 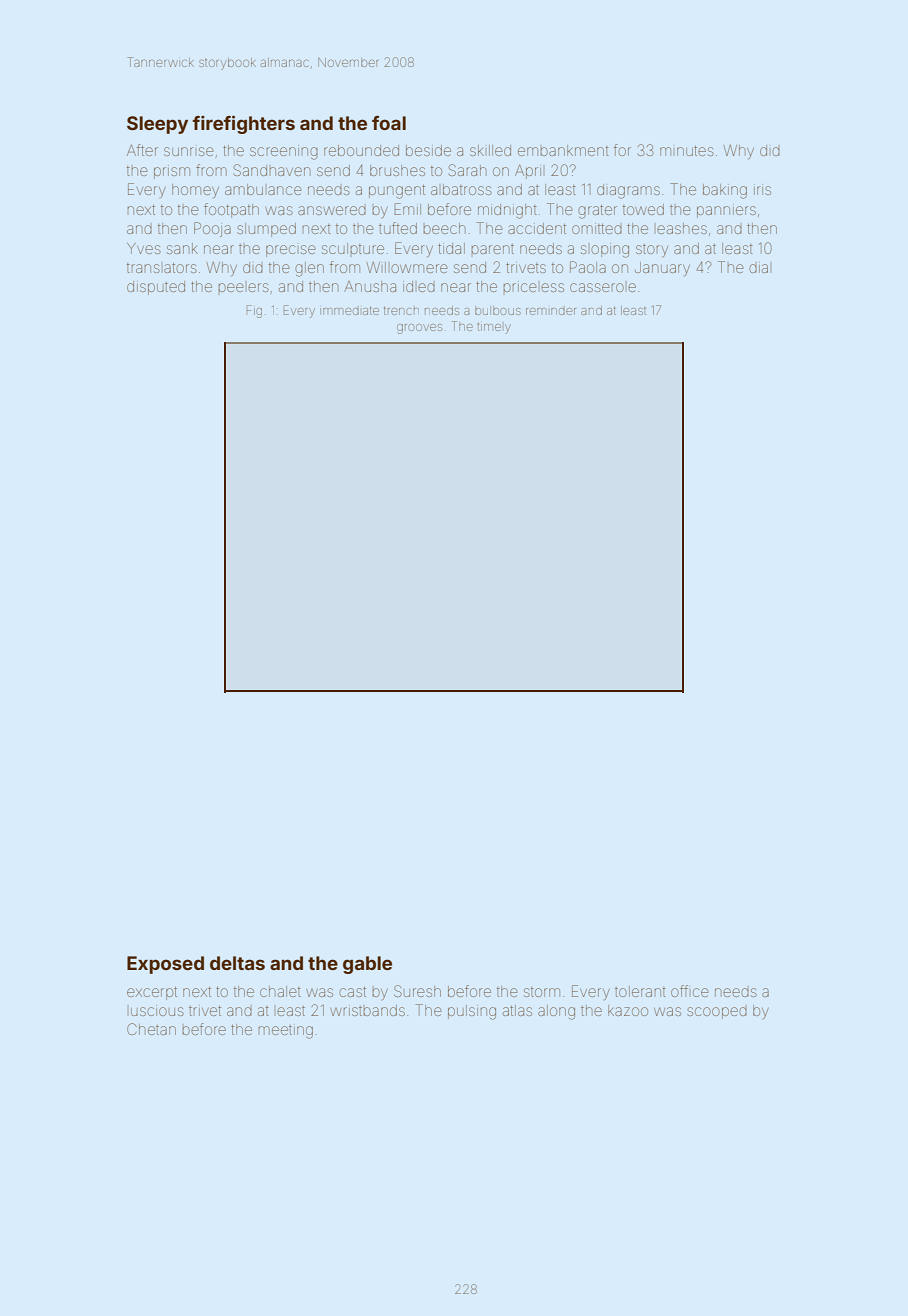 What do you see at coordinates (428, 150) in the screenshot?
I see `beside` at bounding box center [428, 150].
